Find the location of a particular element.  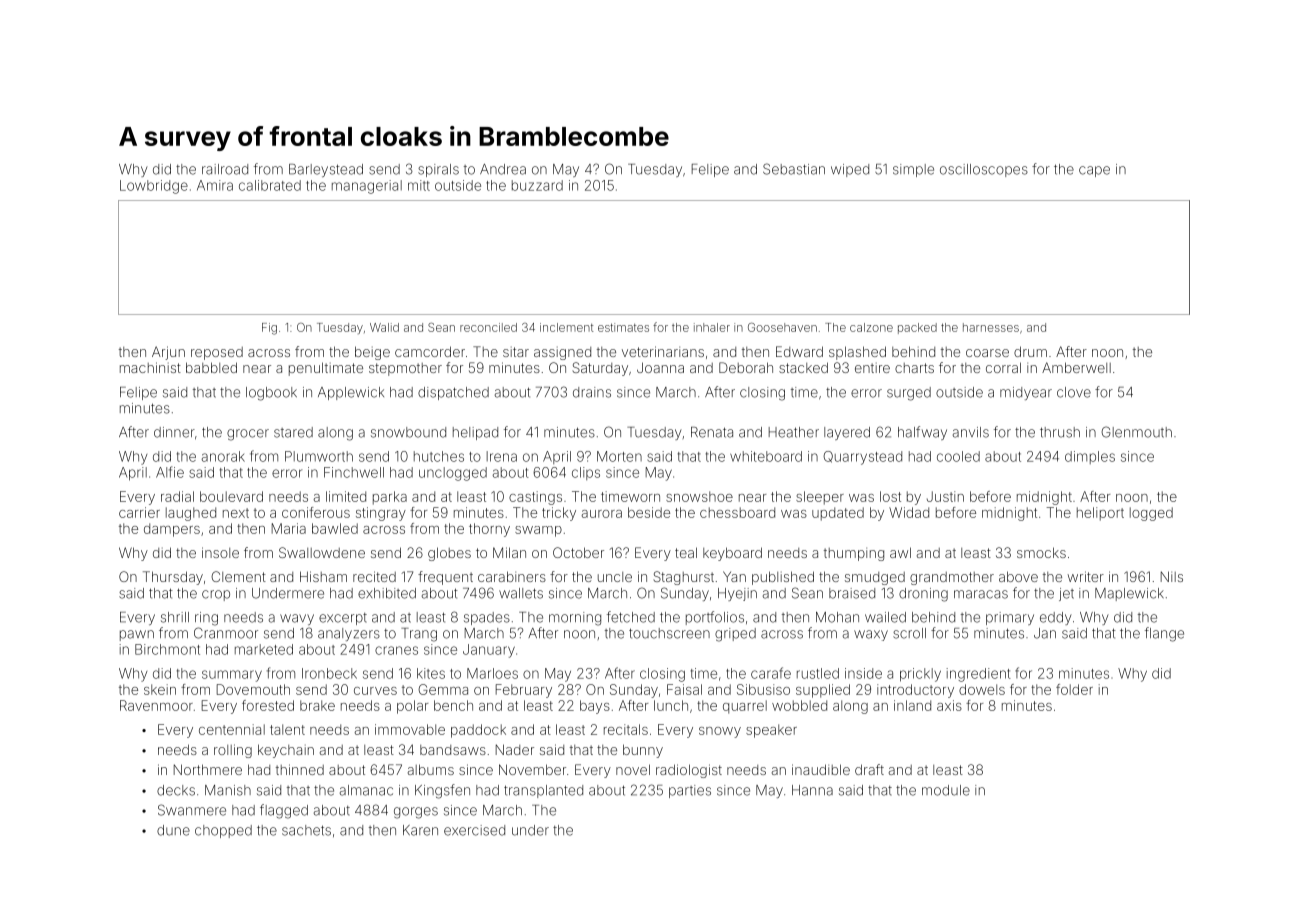

harnesses is located at coordinates (991, 327).
